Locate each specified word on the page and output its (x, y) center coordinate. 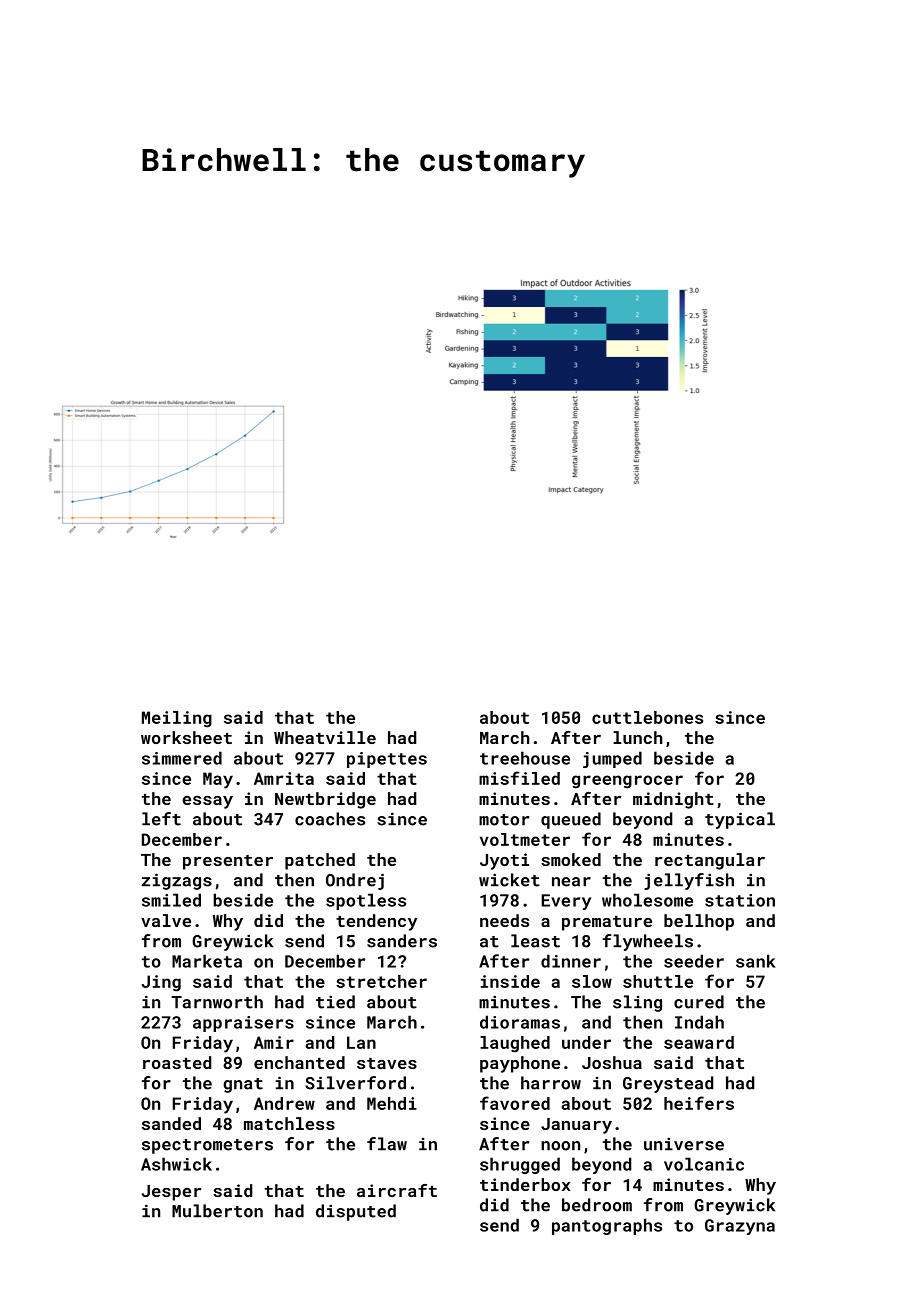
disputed (356, 1212)
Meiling (177, 719)
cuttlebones (647, 717)
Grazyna (740, 1227)
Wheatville (325, 737)
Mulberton (217, 1211)
